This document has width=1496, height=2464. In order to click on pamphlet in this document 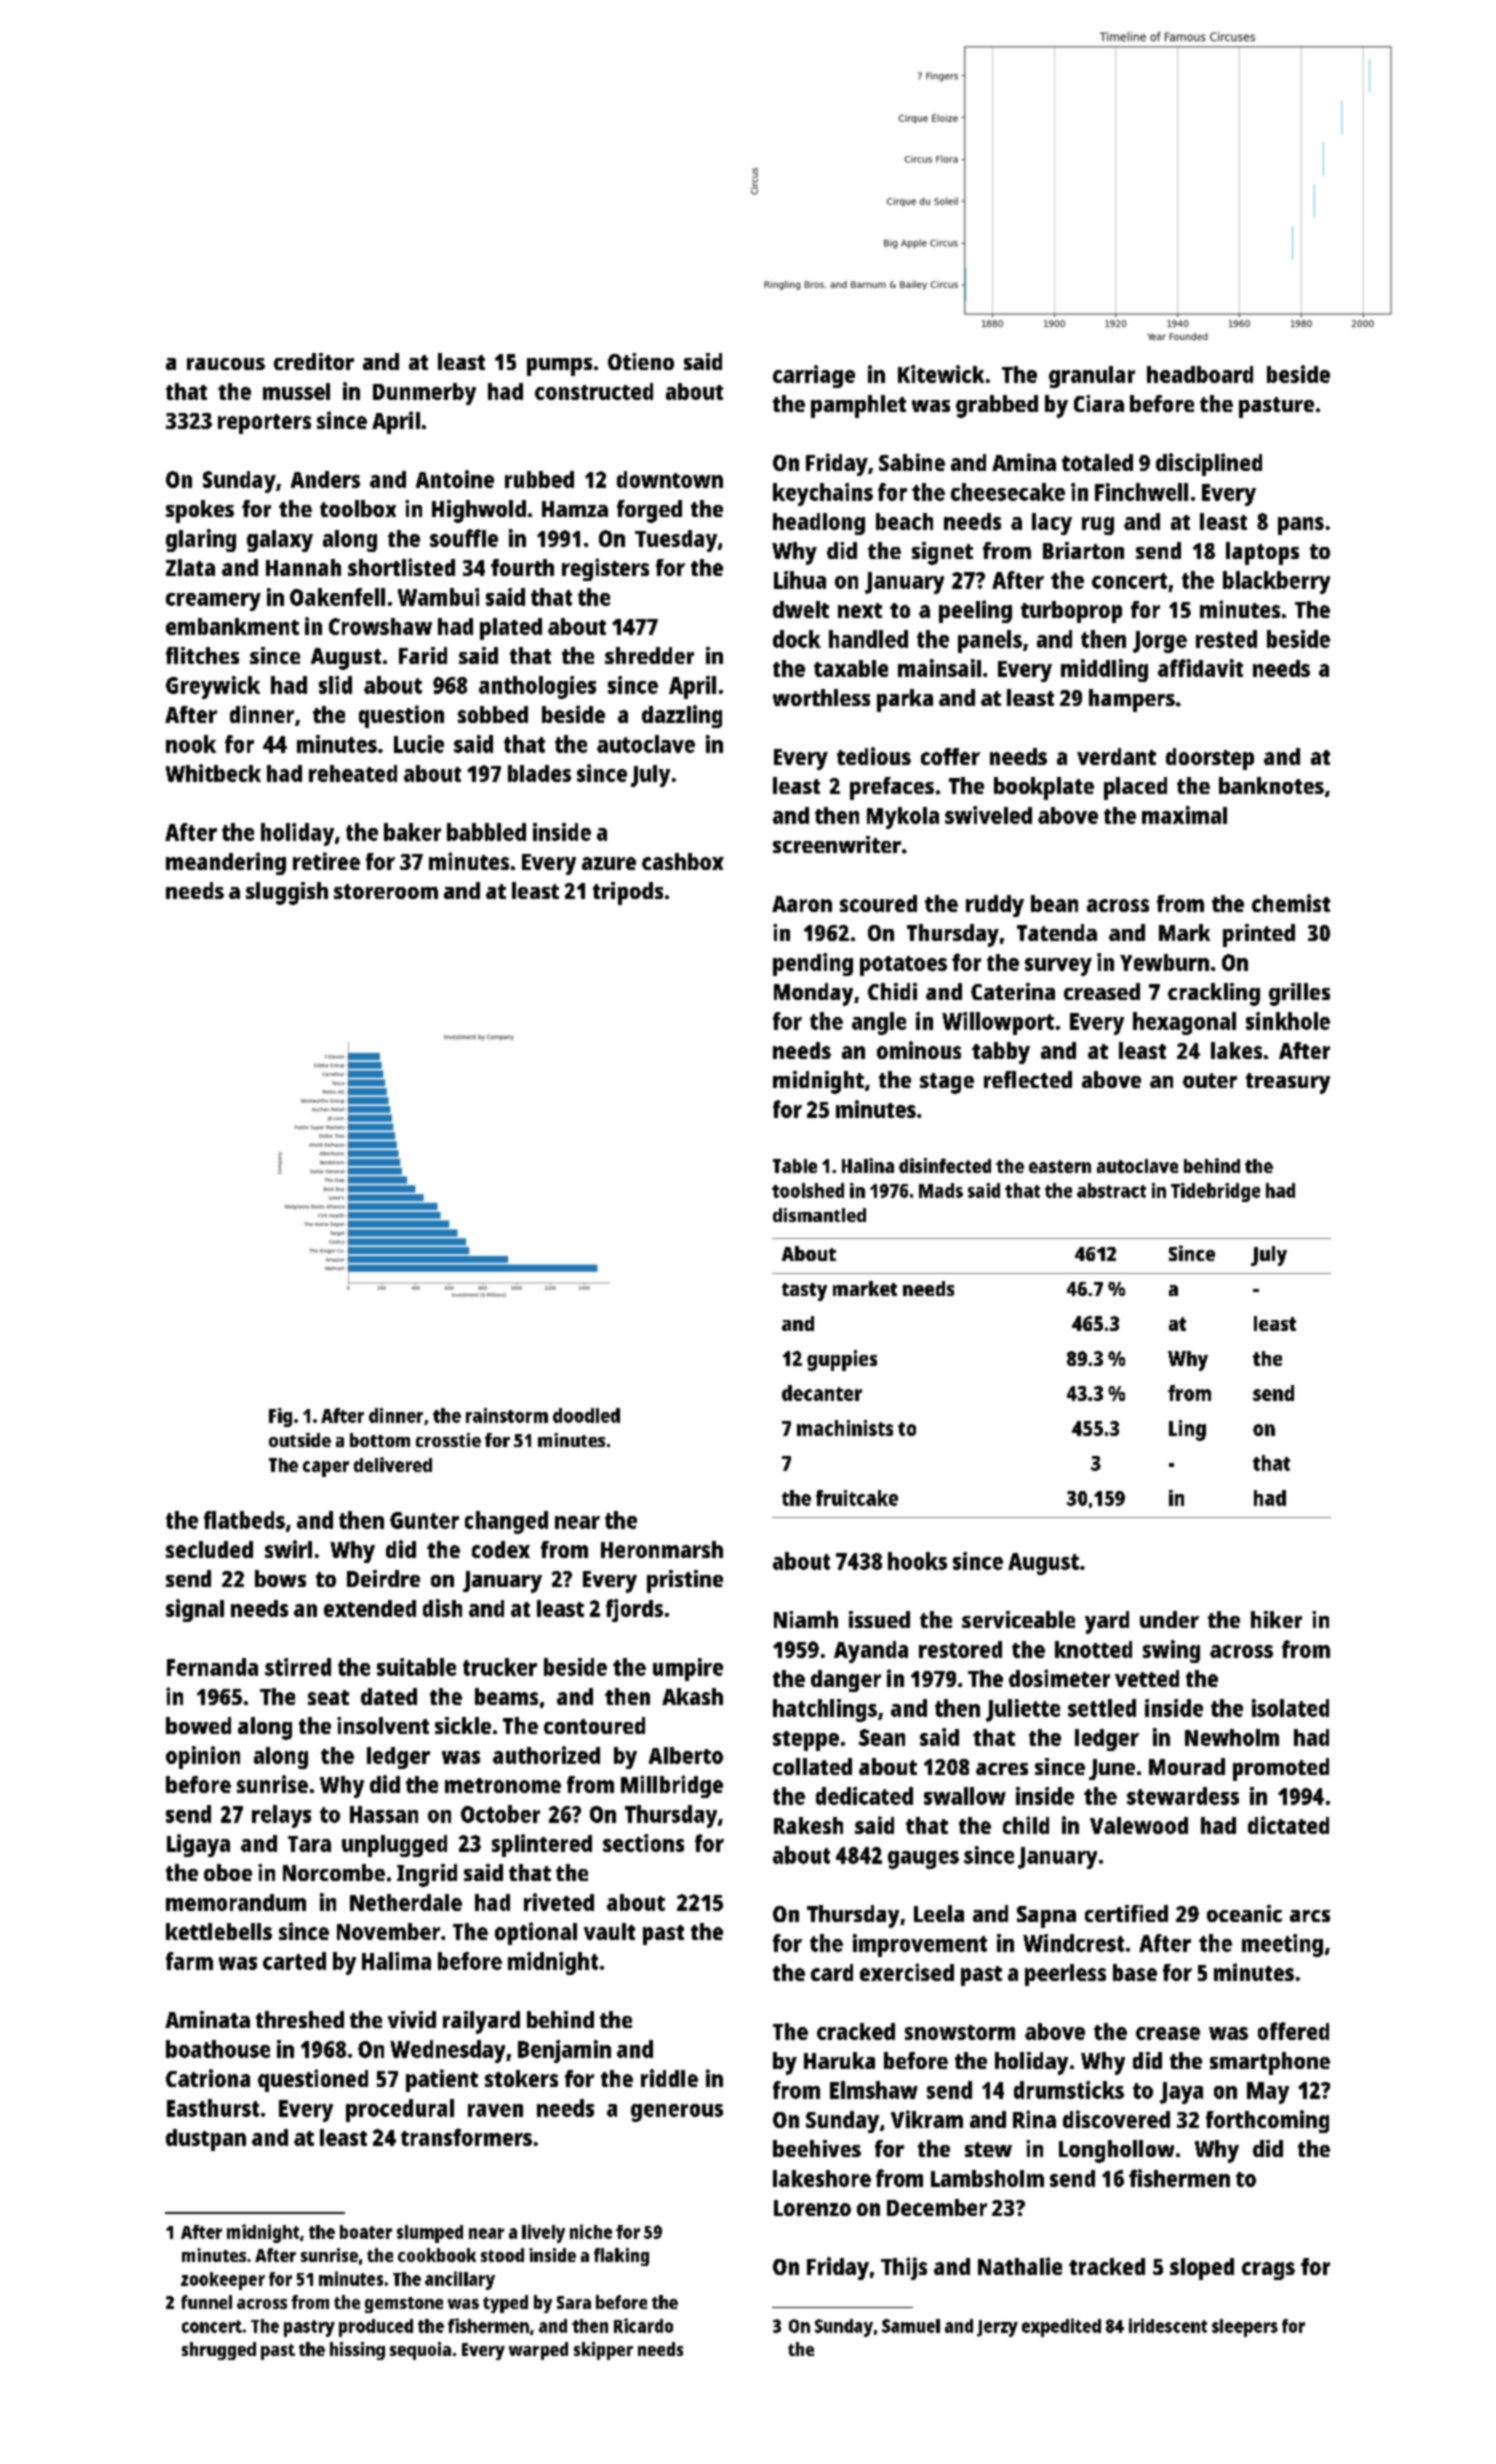, I will do `click(858, 406)`.
